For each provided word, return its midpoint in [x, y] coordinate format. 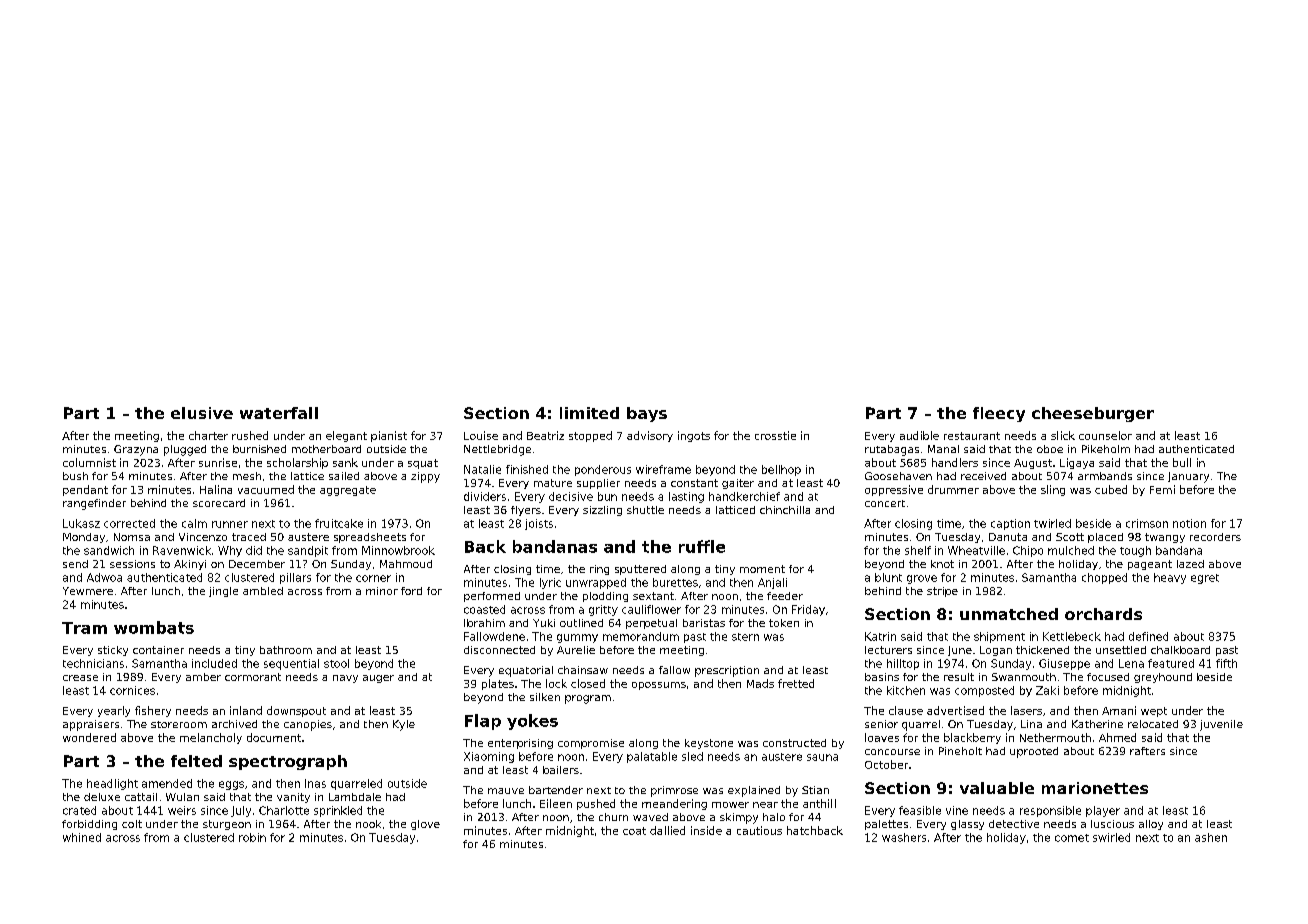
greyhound [1163, 678]
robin [252, 837]
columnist [89, 462]
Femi [1162, 489]
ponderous [603, 470]
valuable [997, 788]
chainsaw [583, 670]
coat [634, 831]
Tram [84, 628]
